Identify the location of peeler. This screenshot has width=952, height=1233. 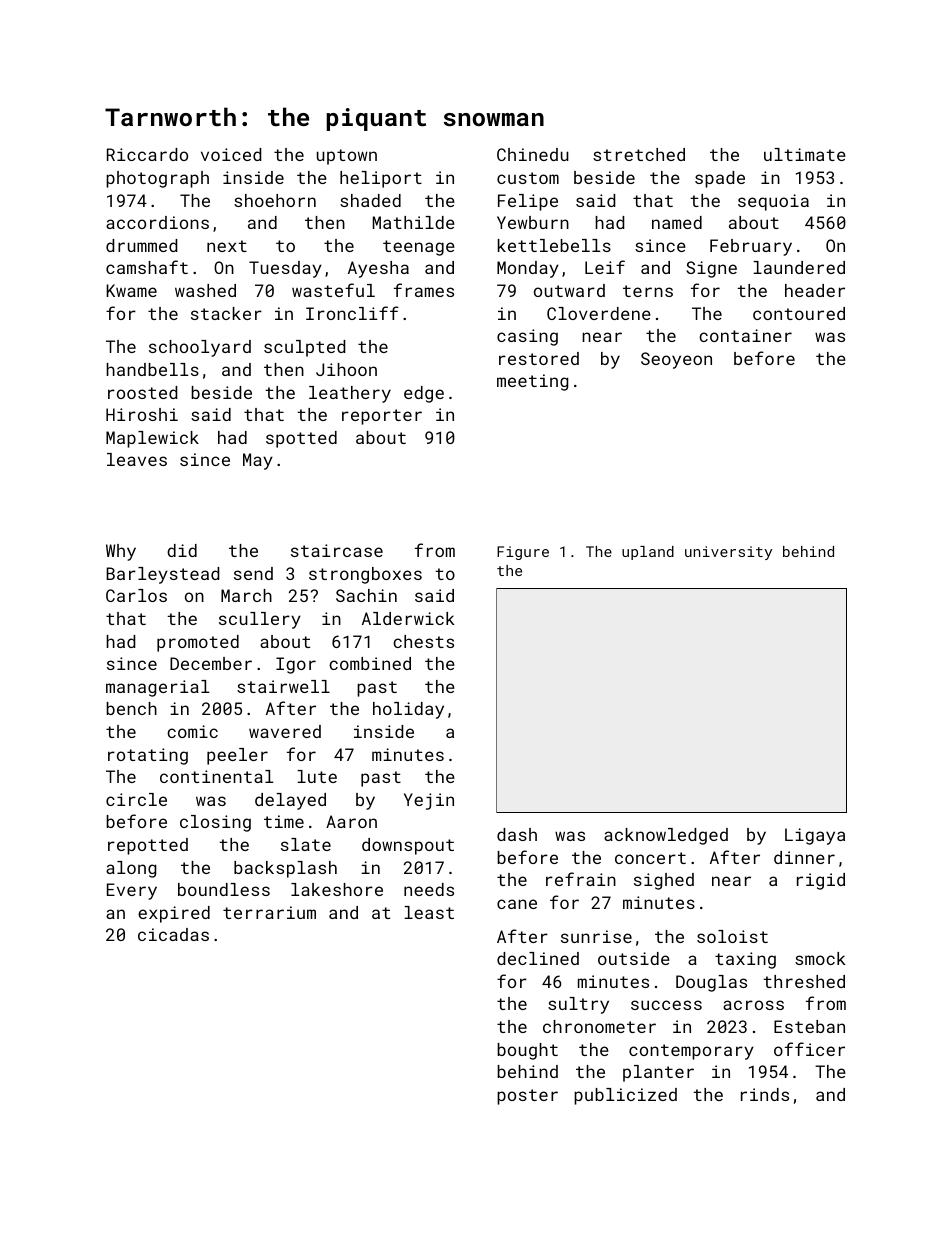
(237, 756).
